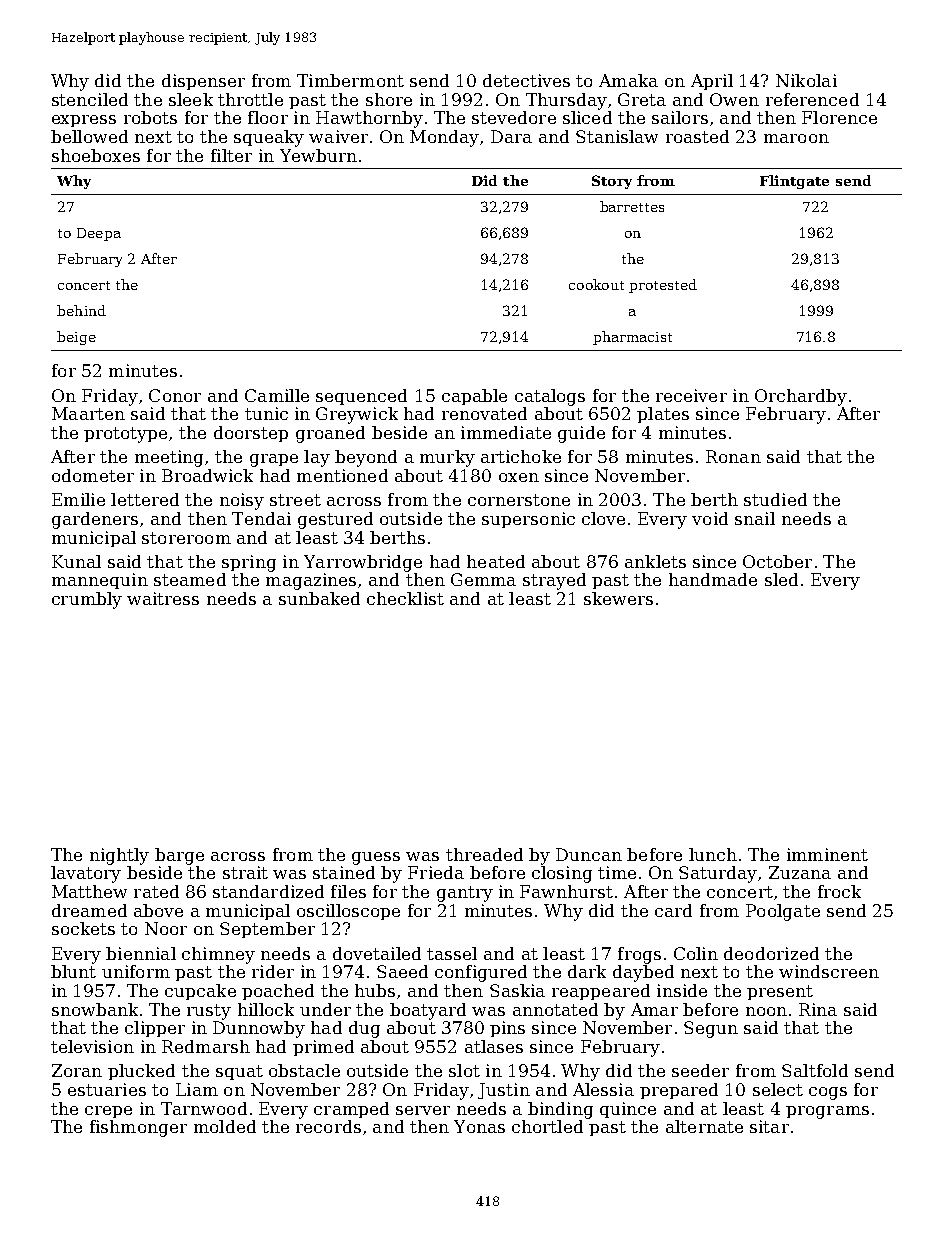  What do you see at coordinates (203, 82) in the screenshot?
I see `dispenser` at bounding box center [203, 82].
